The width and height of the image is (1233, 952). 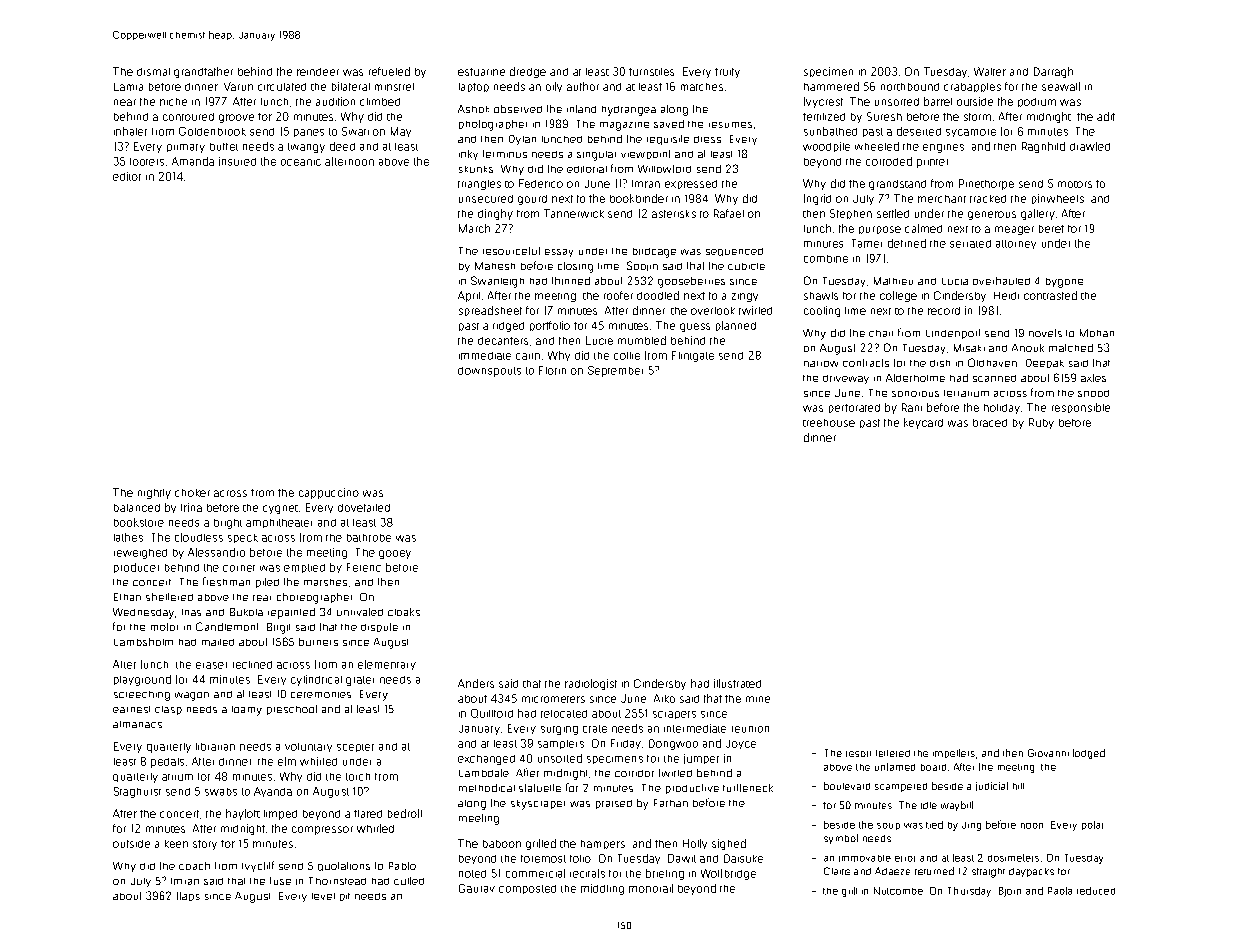 I want to click on podium, so click(x=1037, y=102).
